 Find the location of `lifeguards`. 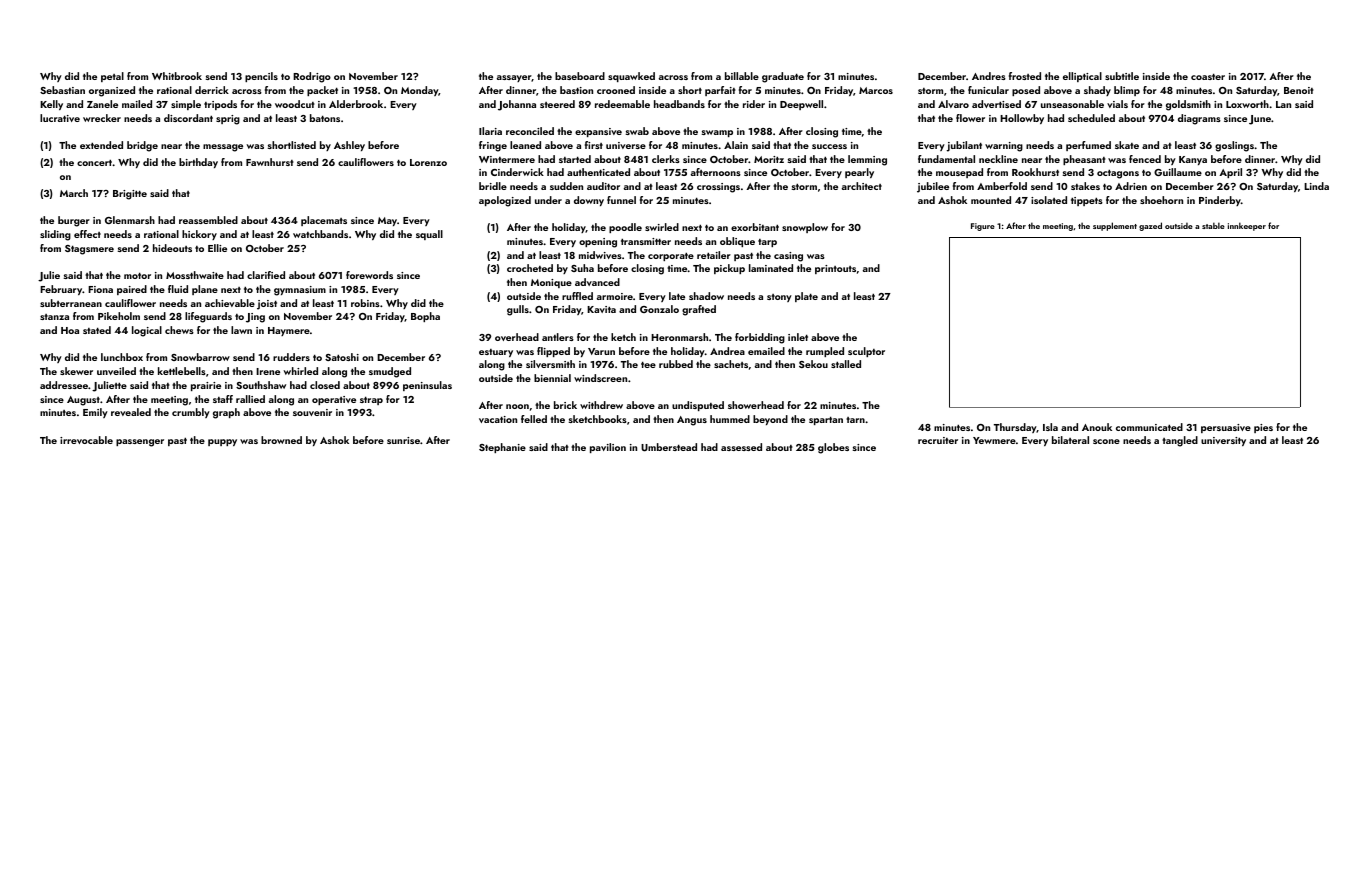

lifeguards is located at coordinates (208, 317).
